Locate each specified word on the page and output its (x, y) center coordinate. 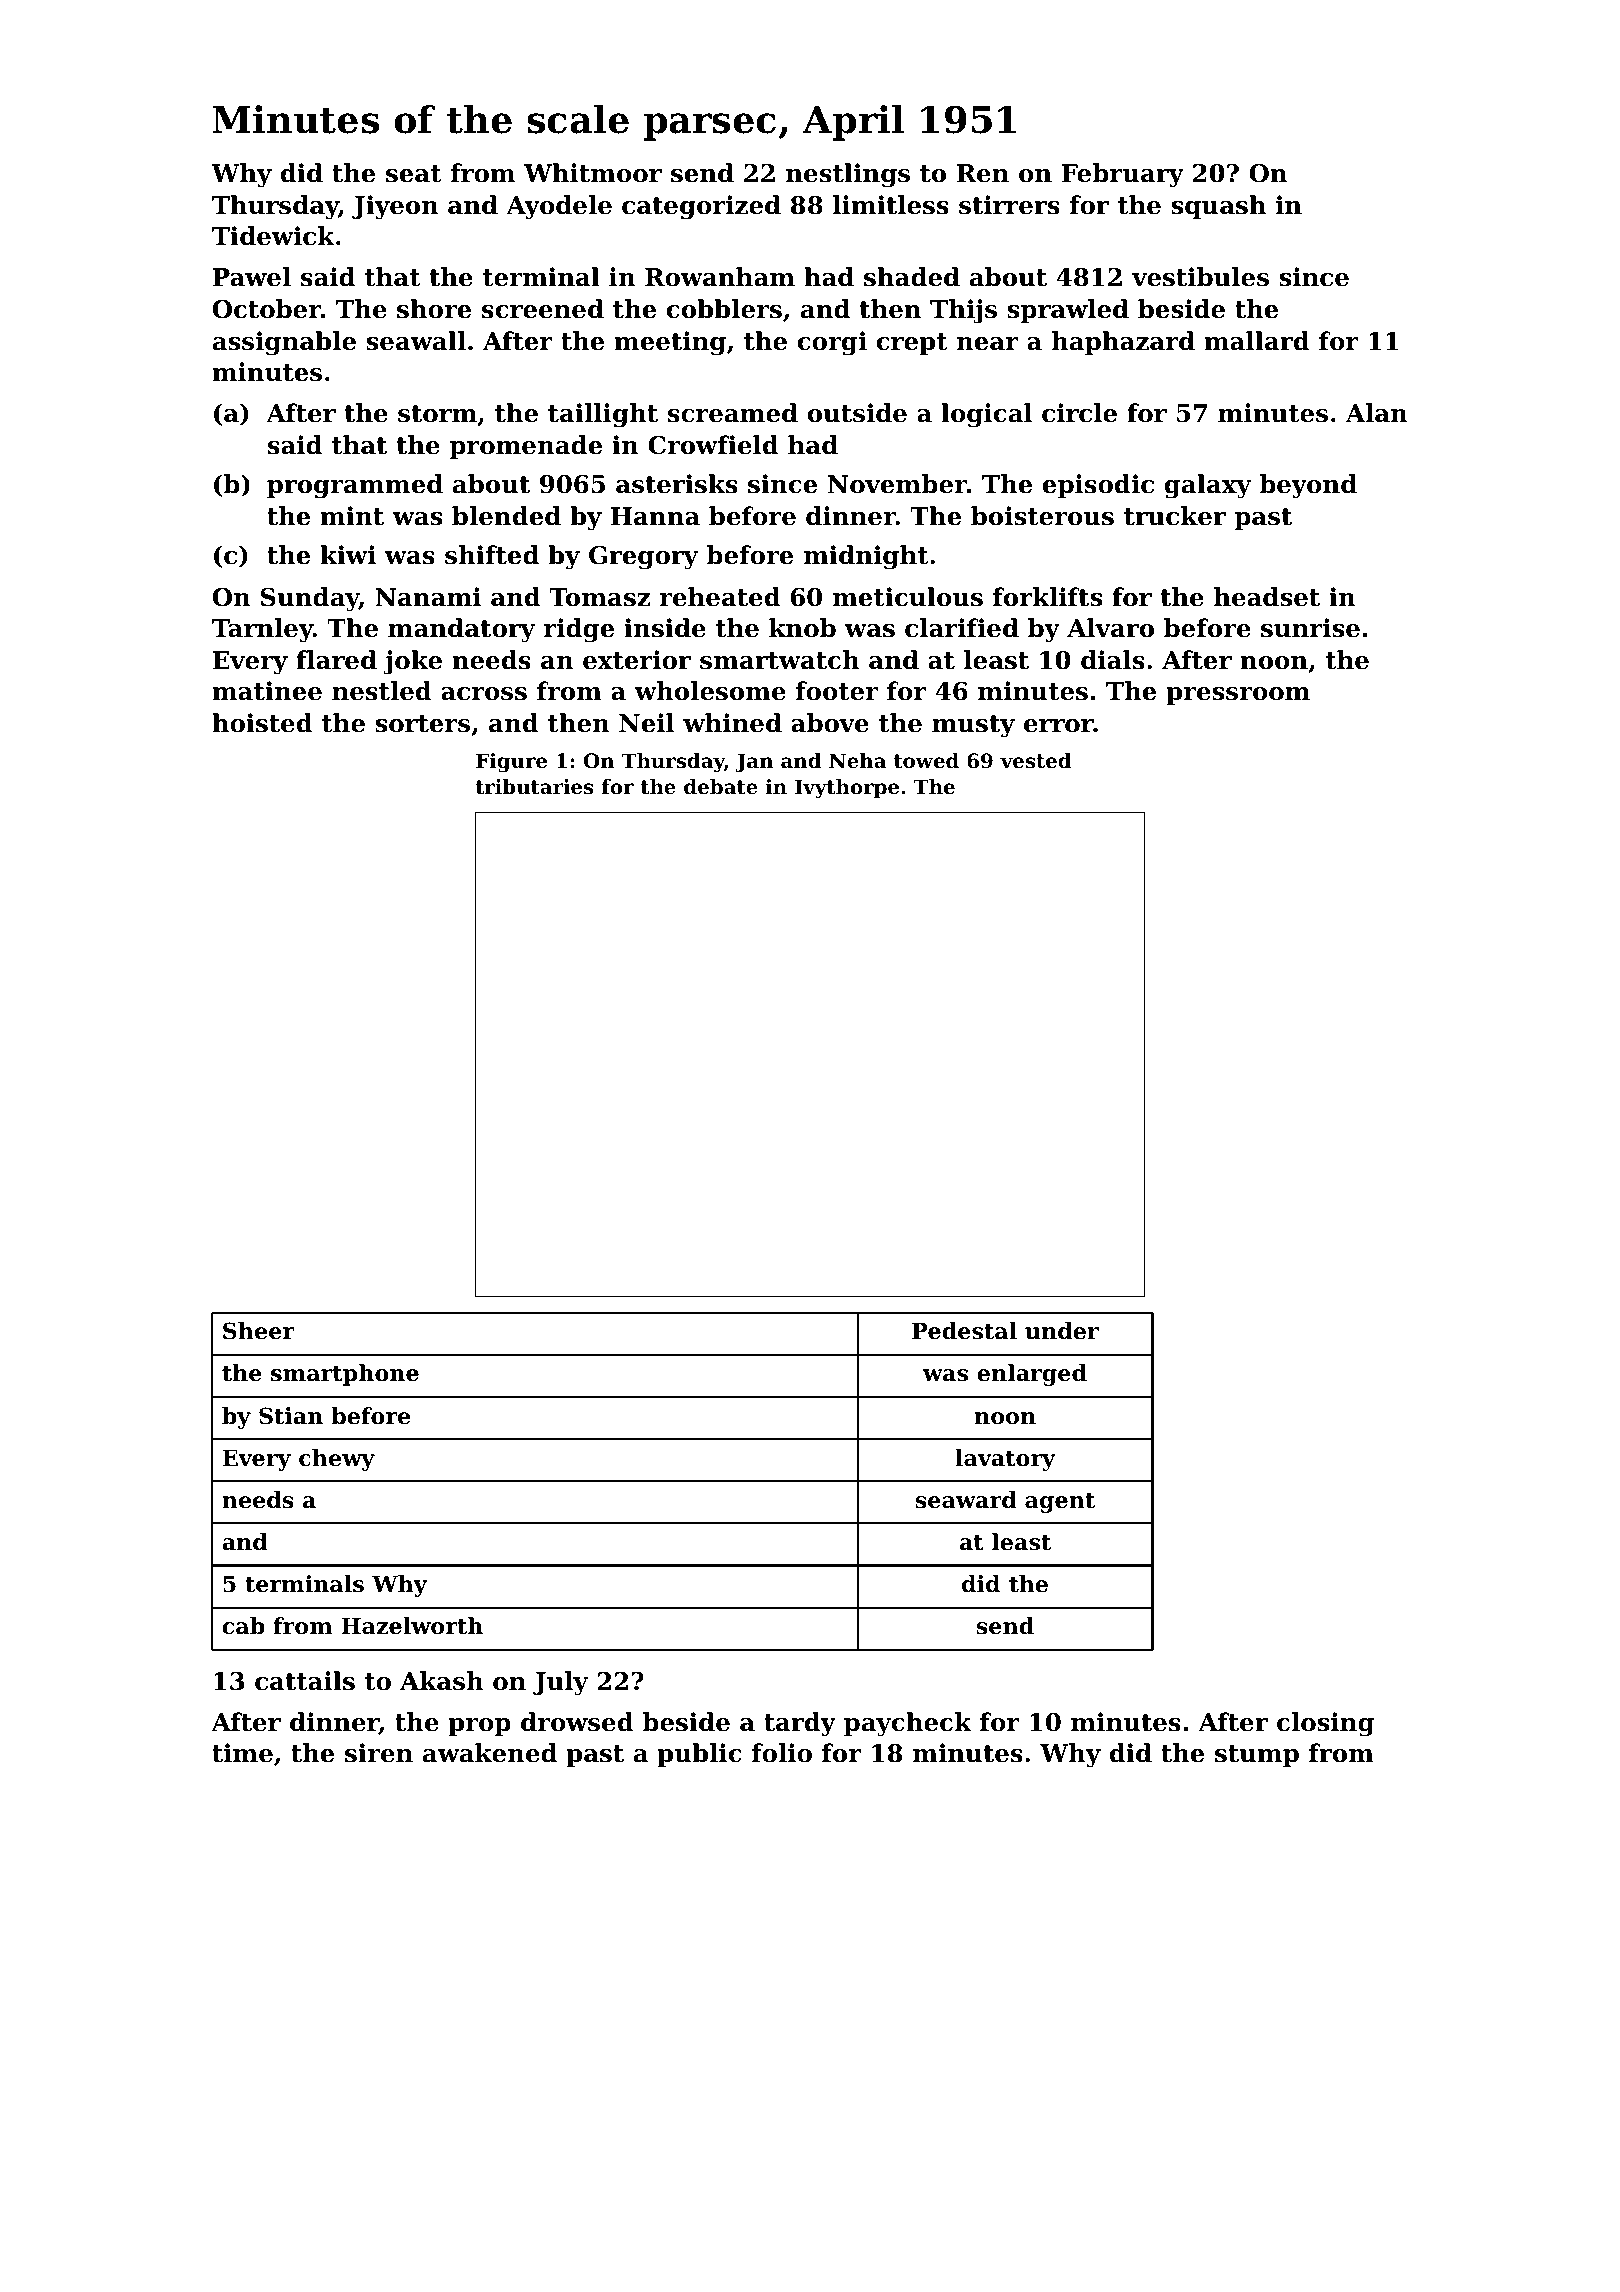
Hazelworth (412, 1626)
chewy (337, 1460)
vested (1035, 761)
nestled (382, 691)
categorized (701, 207)
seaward (966, 1500)
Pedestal (964, 1331)
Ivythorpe (847, 789)
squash (1218, 207)
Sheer (258, 1331)
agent (1060, 1503)
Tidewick (273, 236)
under (1062, 1331)
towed (926, 761)
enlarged (1032, 1375)
